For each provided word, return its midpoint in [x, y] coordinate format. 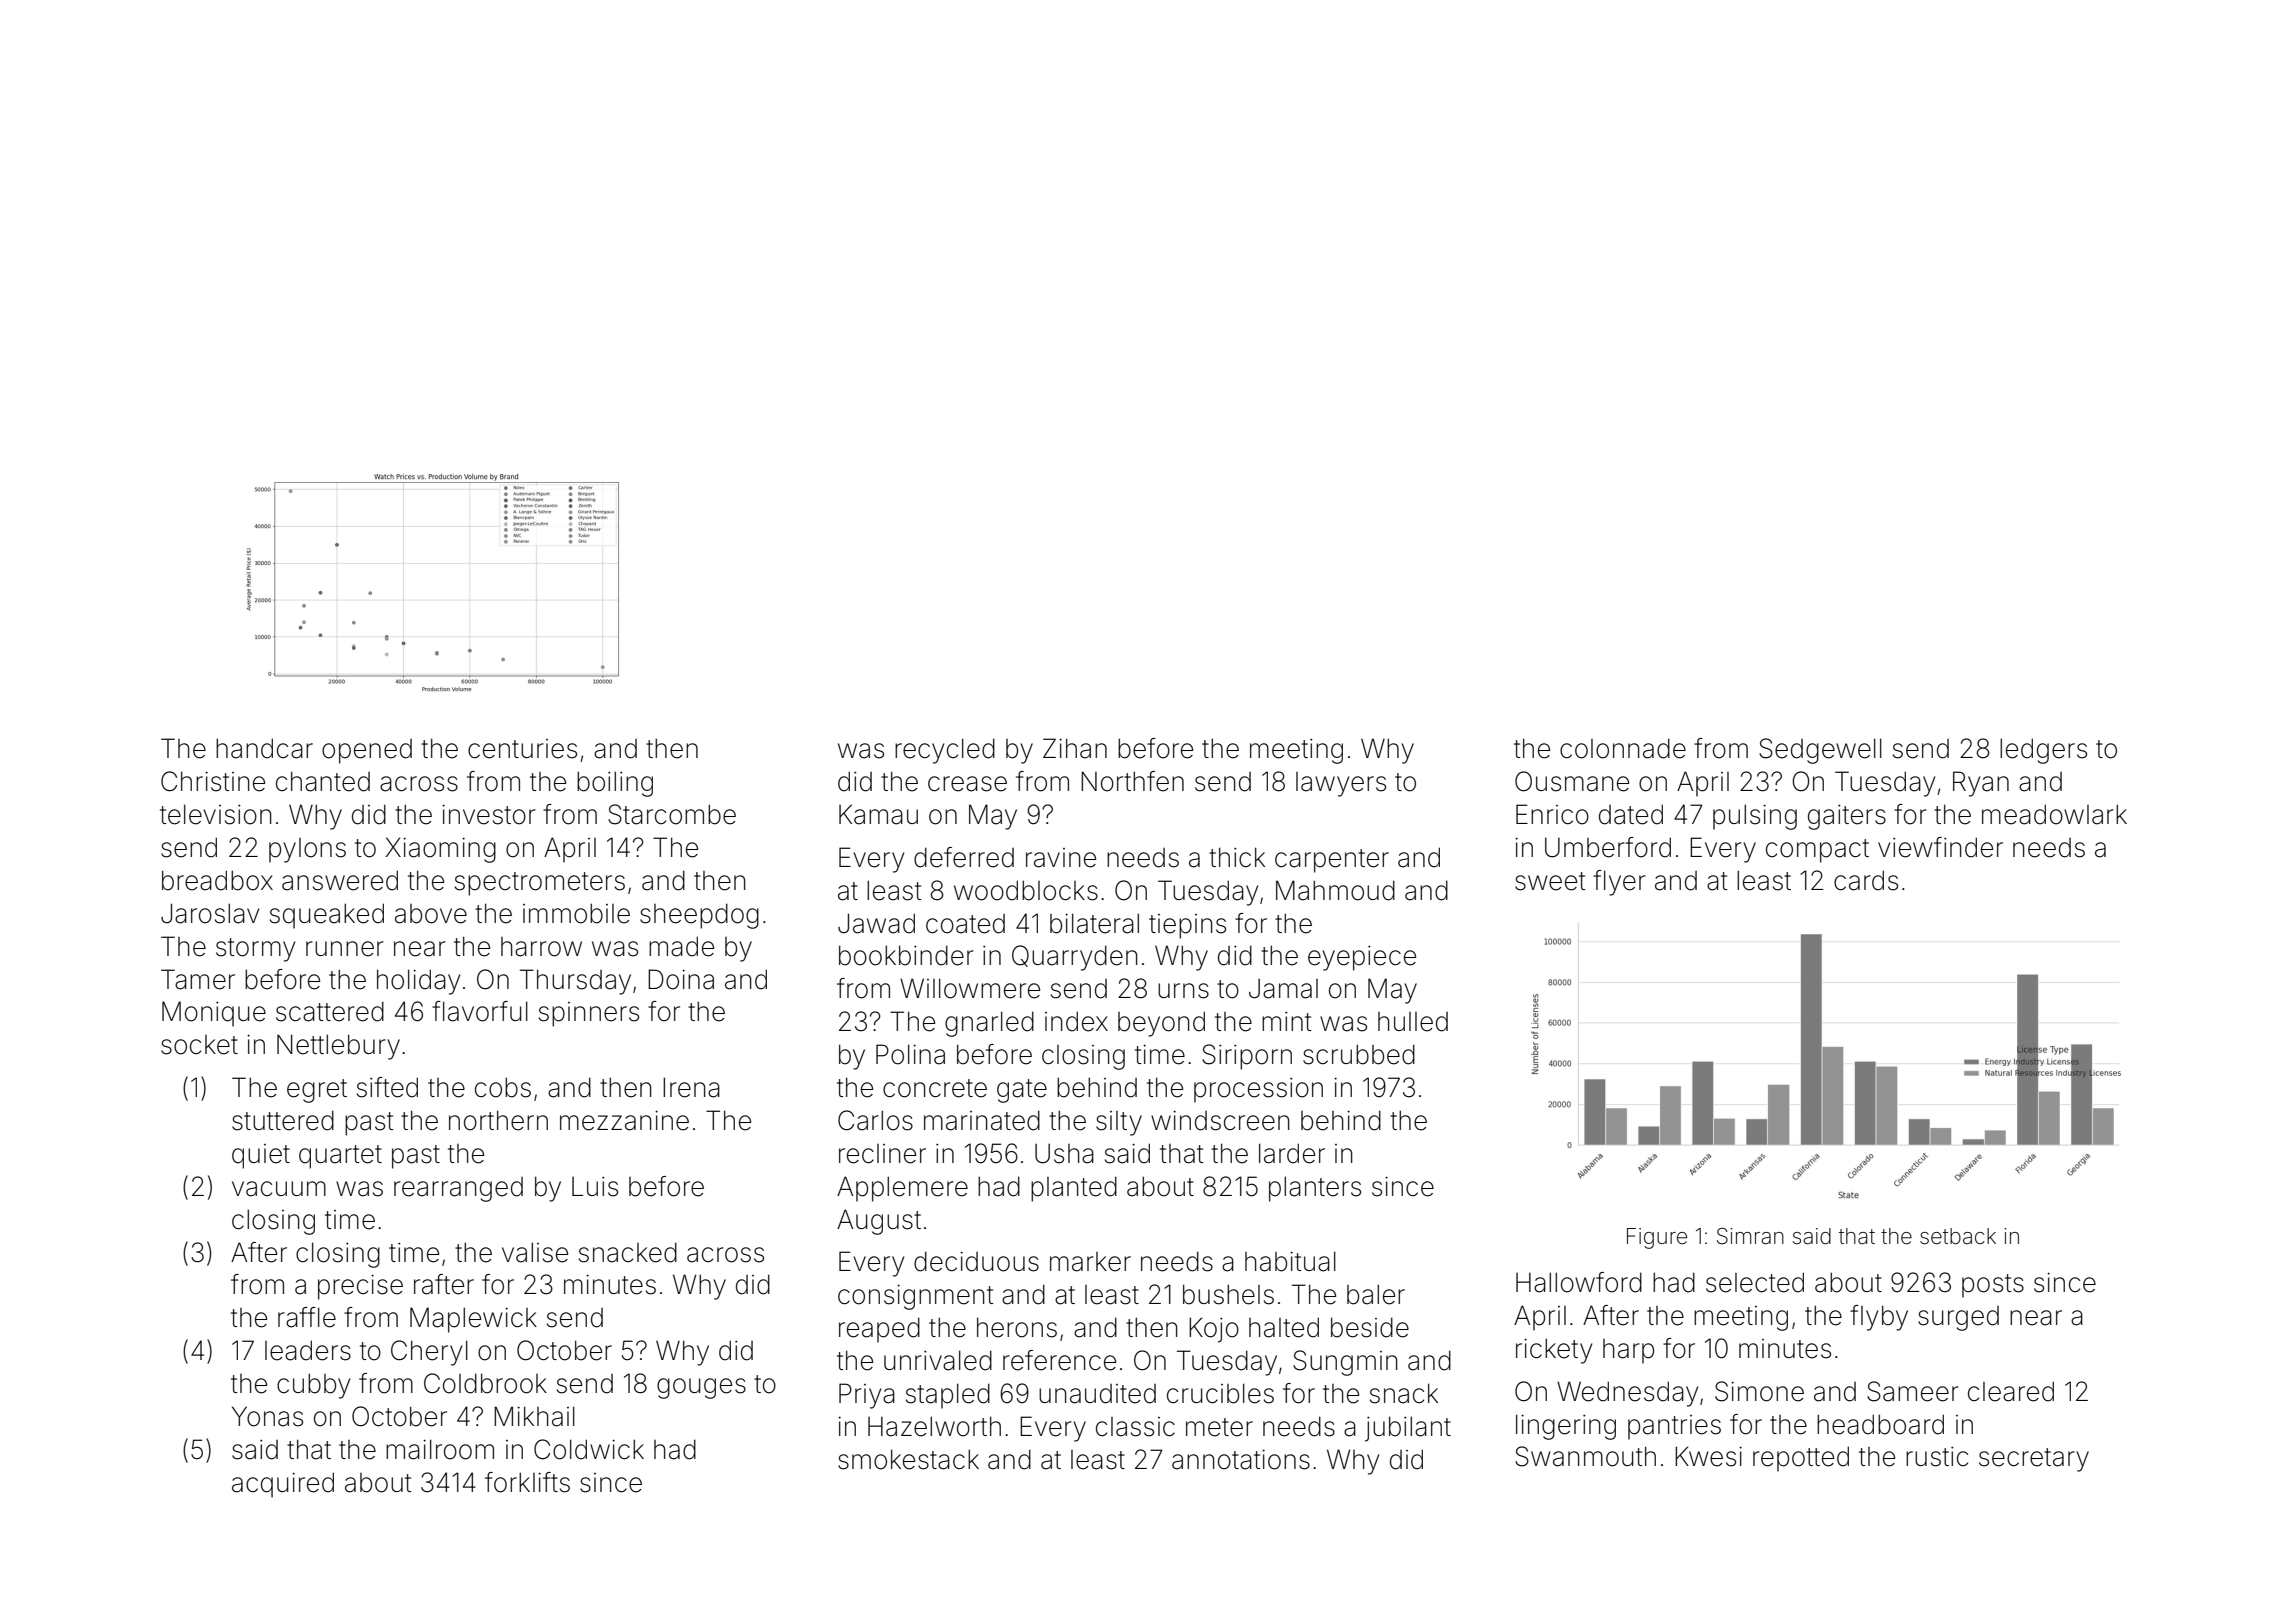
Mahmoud [1335, 890]
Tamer [198, 979]
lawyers [1341, 784]
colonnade [1623, 748]
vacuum [279, 1189]
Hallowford [1579, 1282]
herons [1017, 1327]
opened [367, 751]
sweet [1550, 881]
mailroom [440, 1449]
